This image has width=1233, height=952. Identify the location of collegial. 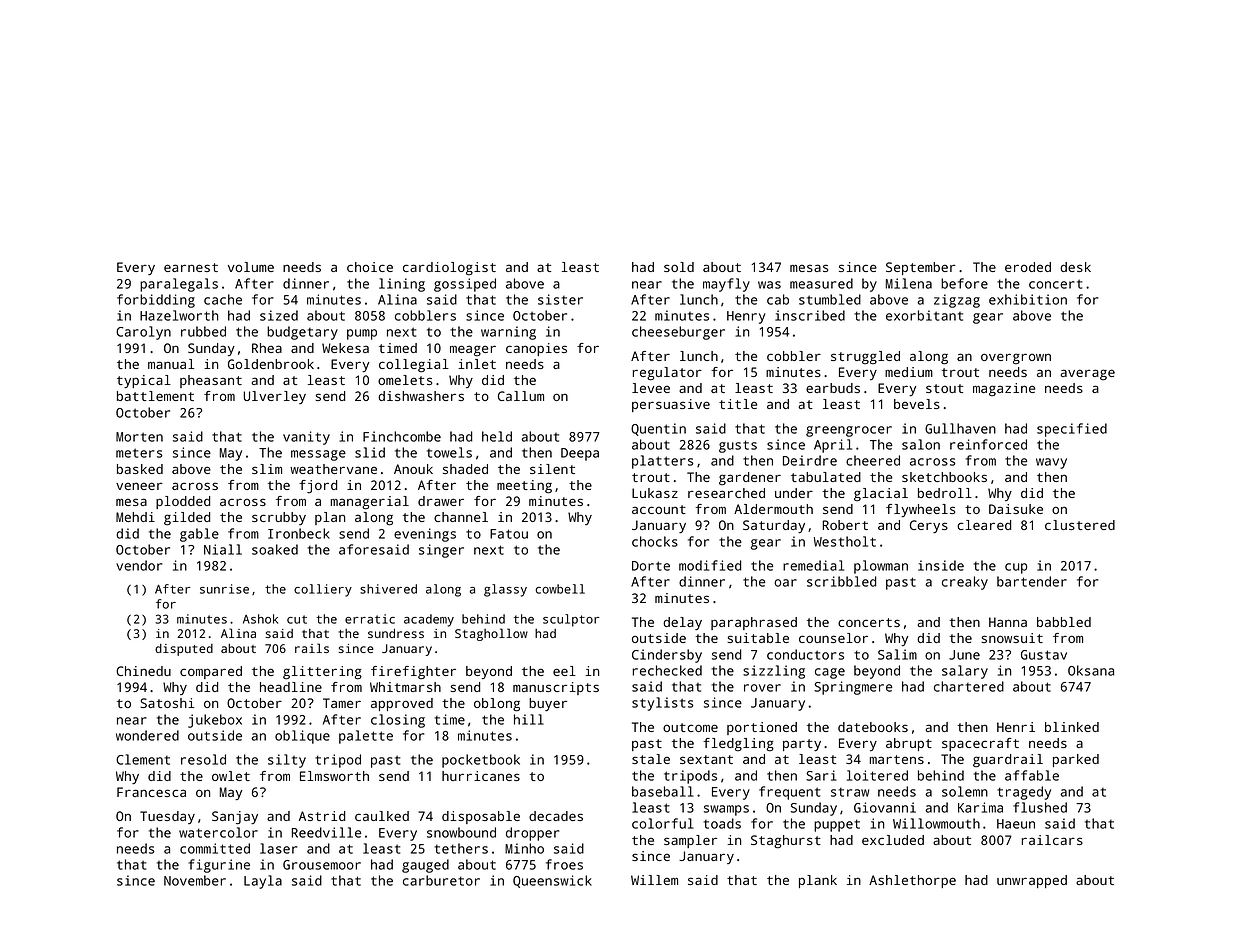
(414, 366).
